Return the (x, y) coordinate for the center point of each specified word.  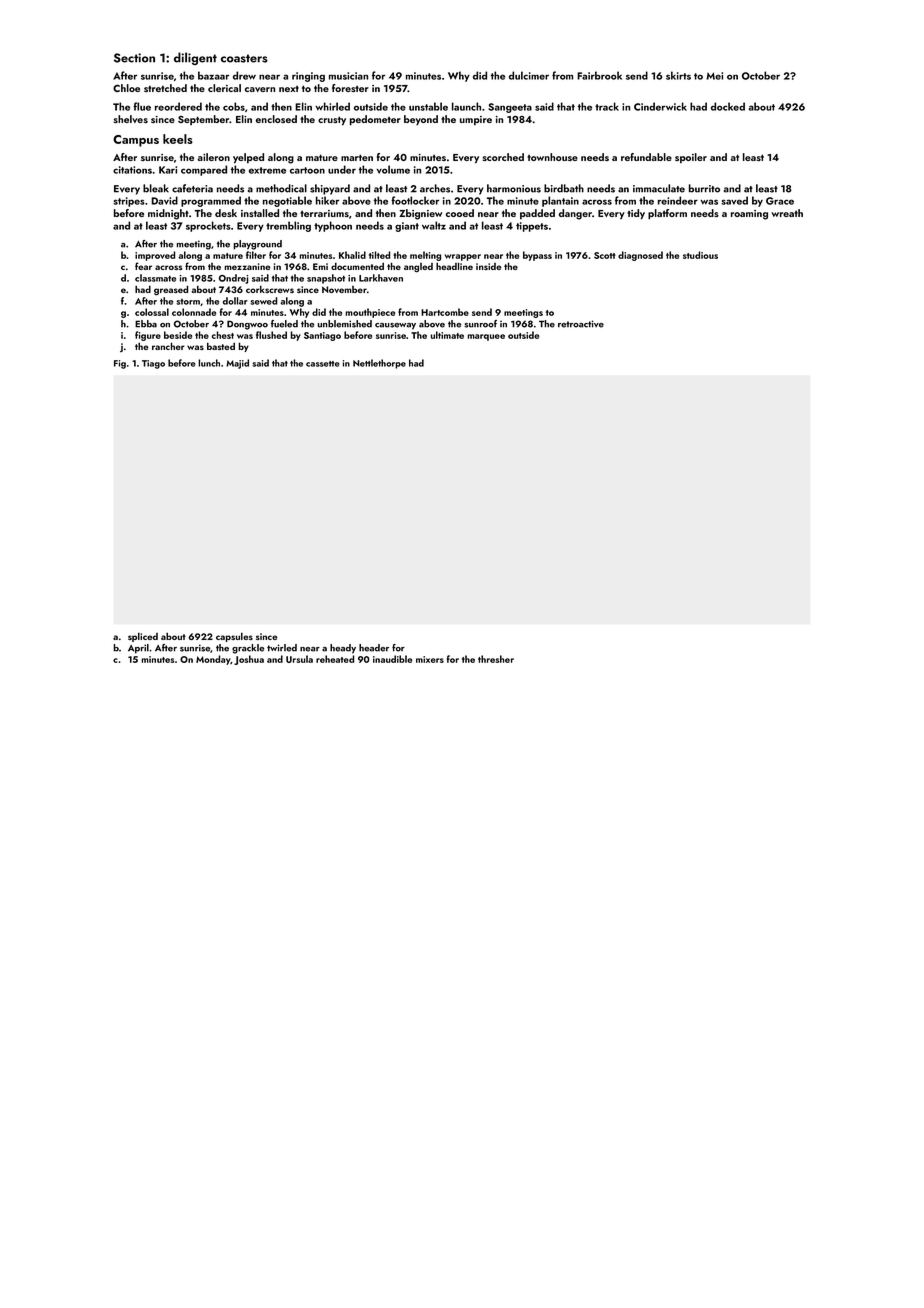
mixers (430, 659)
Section (134, 58)
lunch (209, 363)
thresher (496, 659)
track (607, 106)
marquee (486, 337)
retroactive (581, 324)
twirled (282, 648)
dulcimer (529, 75)
